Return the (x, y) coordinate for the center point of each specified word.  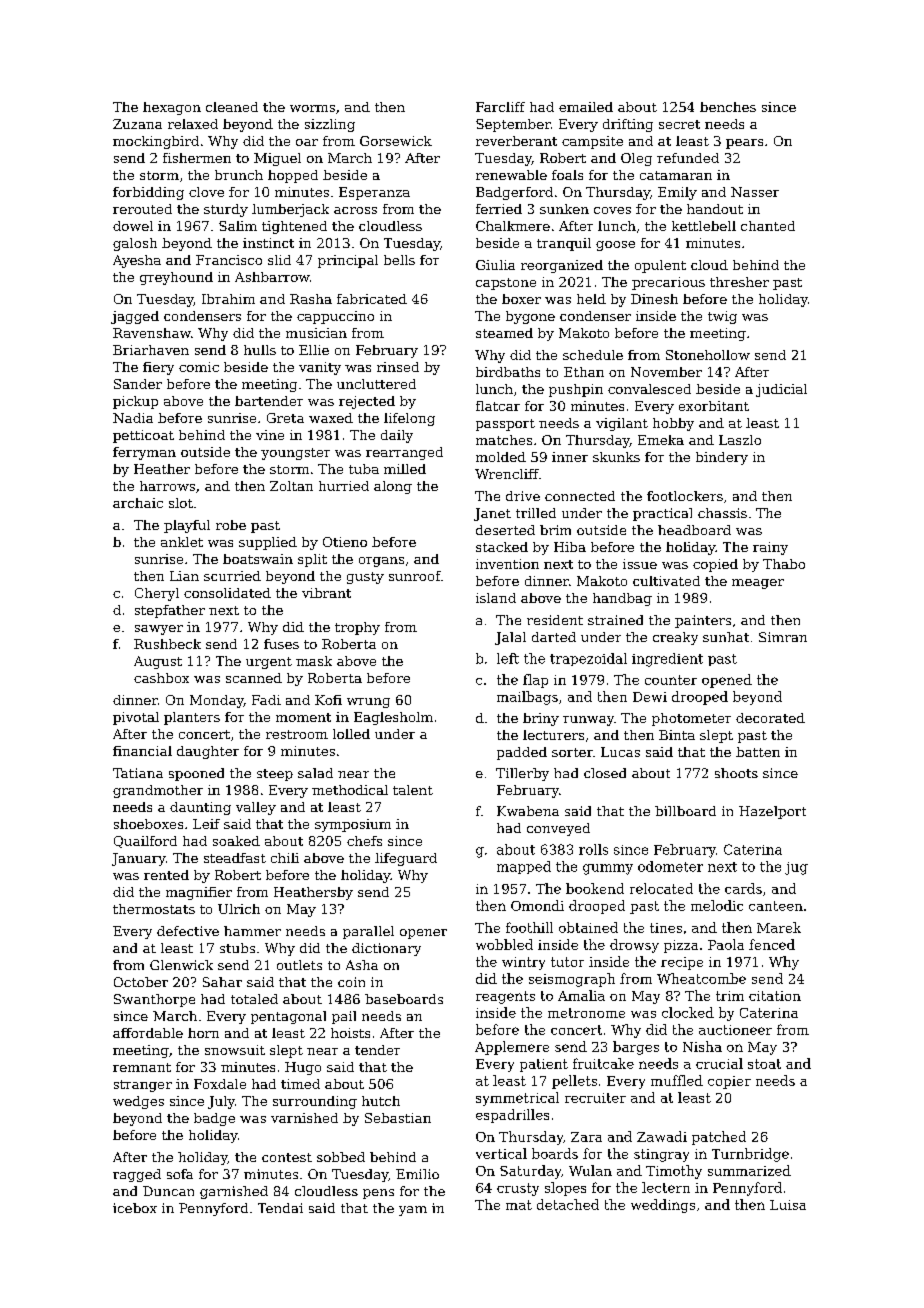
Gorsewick (396, 141)
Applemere (512, 1048)
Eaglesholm (393, 718)
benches (728, 107)
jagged (135, 317)
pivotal (136, 718)
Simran (783, 637)
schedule (593, 355)
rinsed (398, 367)
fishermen (197, 158)
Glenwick (181, 965)
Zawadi (662, 1136)
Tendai (280, 1208)
